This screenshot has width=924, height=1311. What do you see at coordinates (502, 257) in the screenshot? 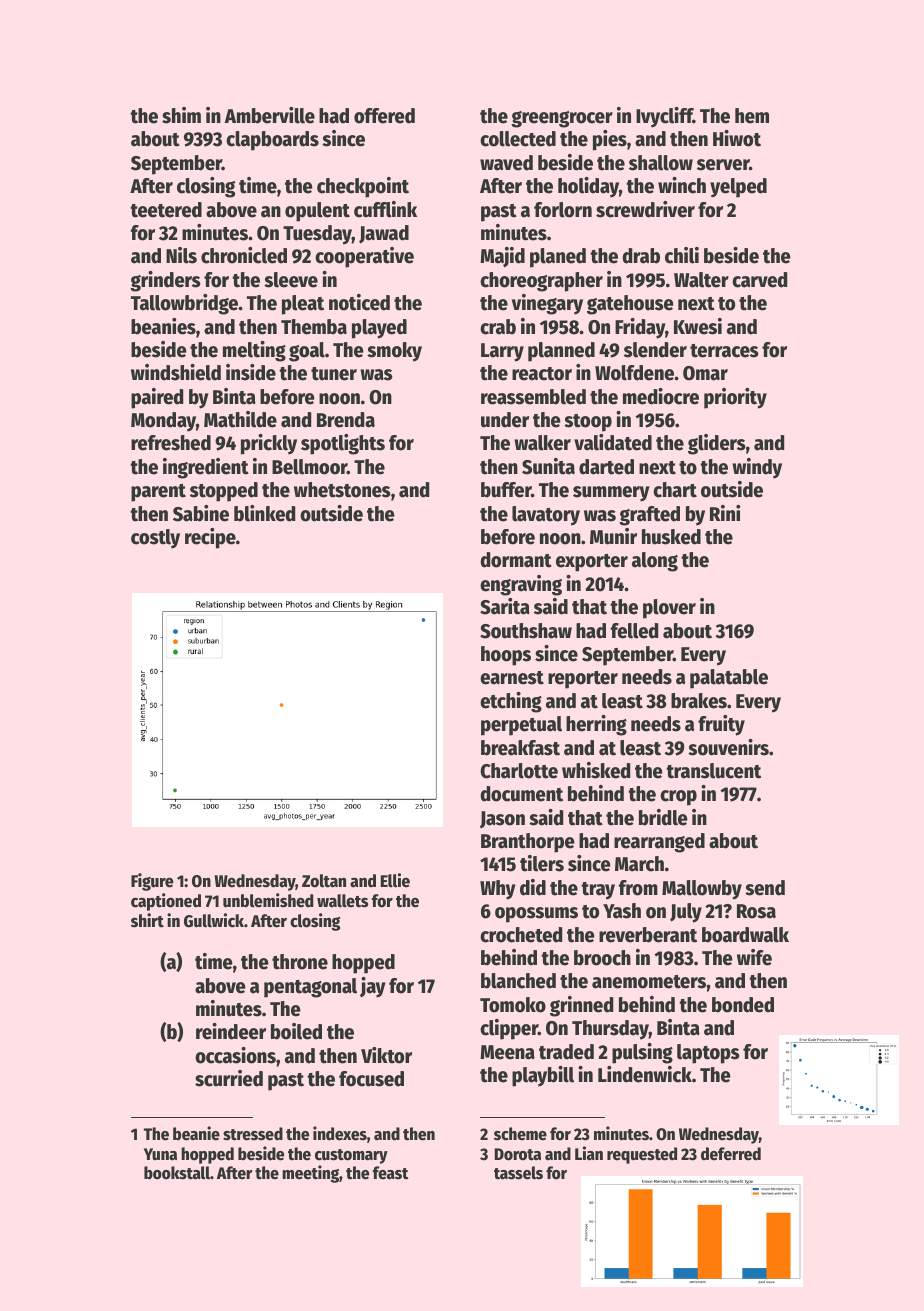
I see `Majid` at bounding box center [502, 257].
